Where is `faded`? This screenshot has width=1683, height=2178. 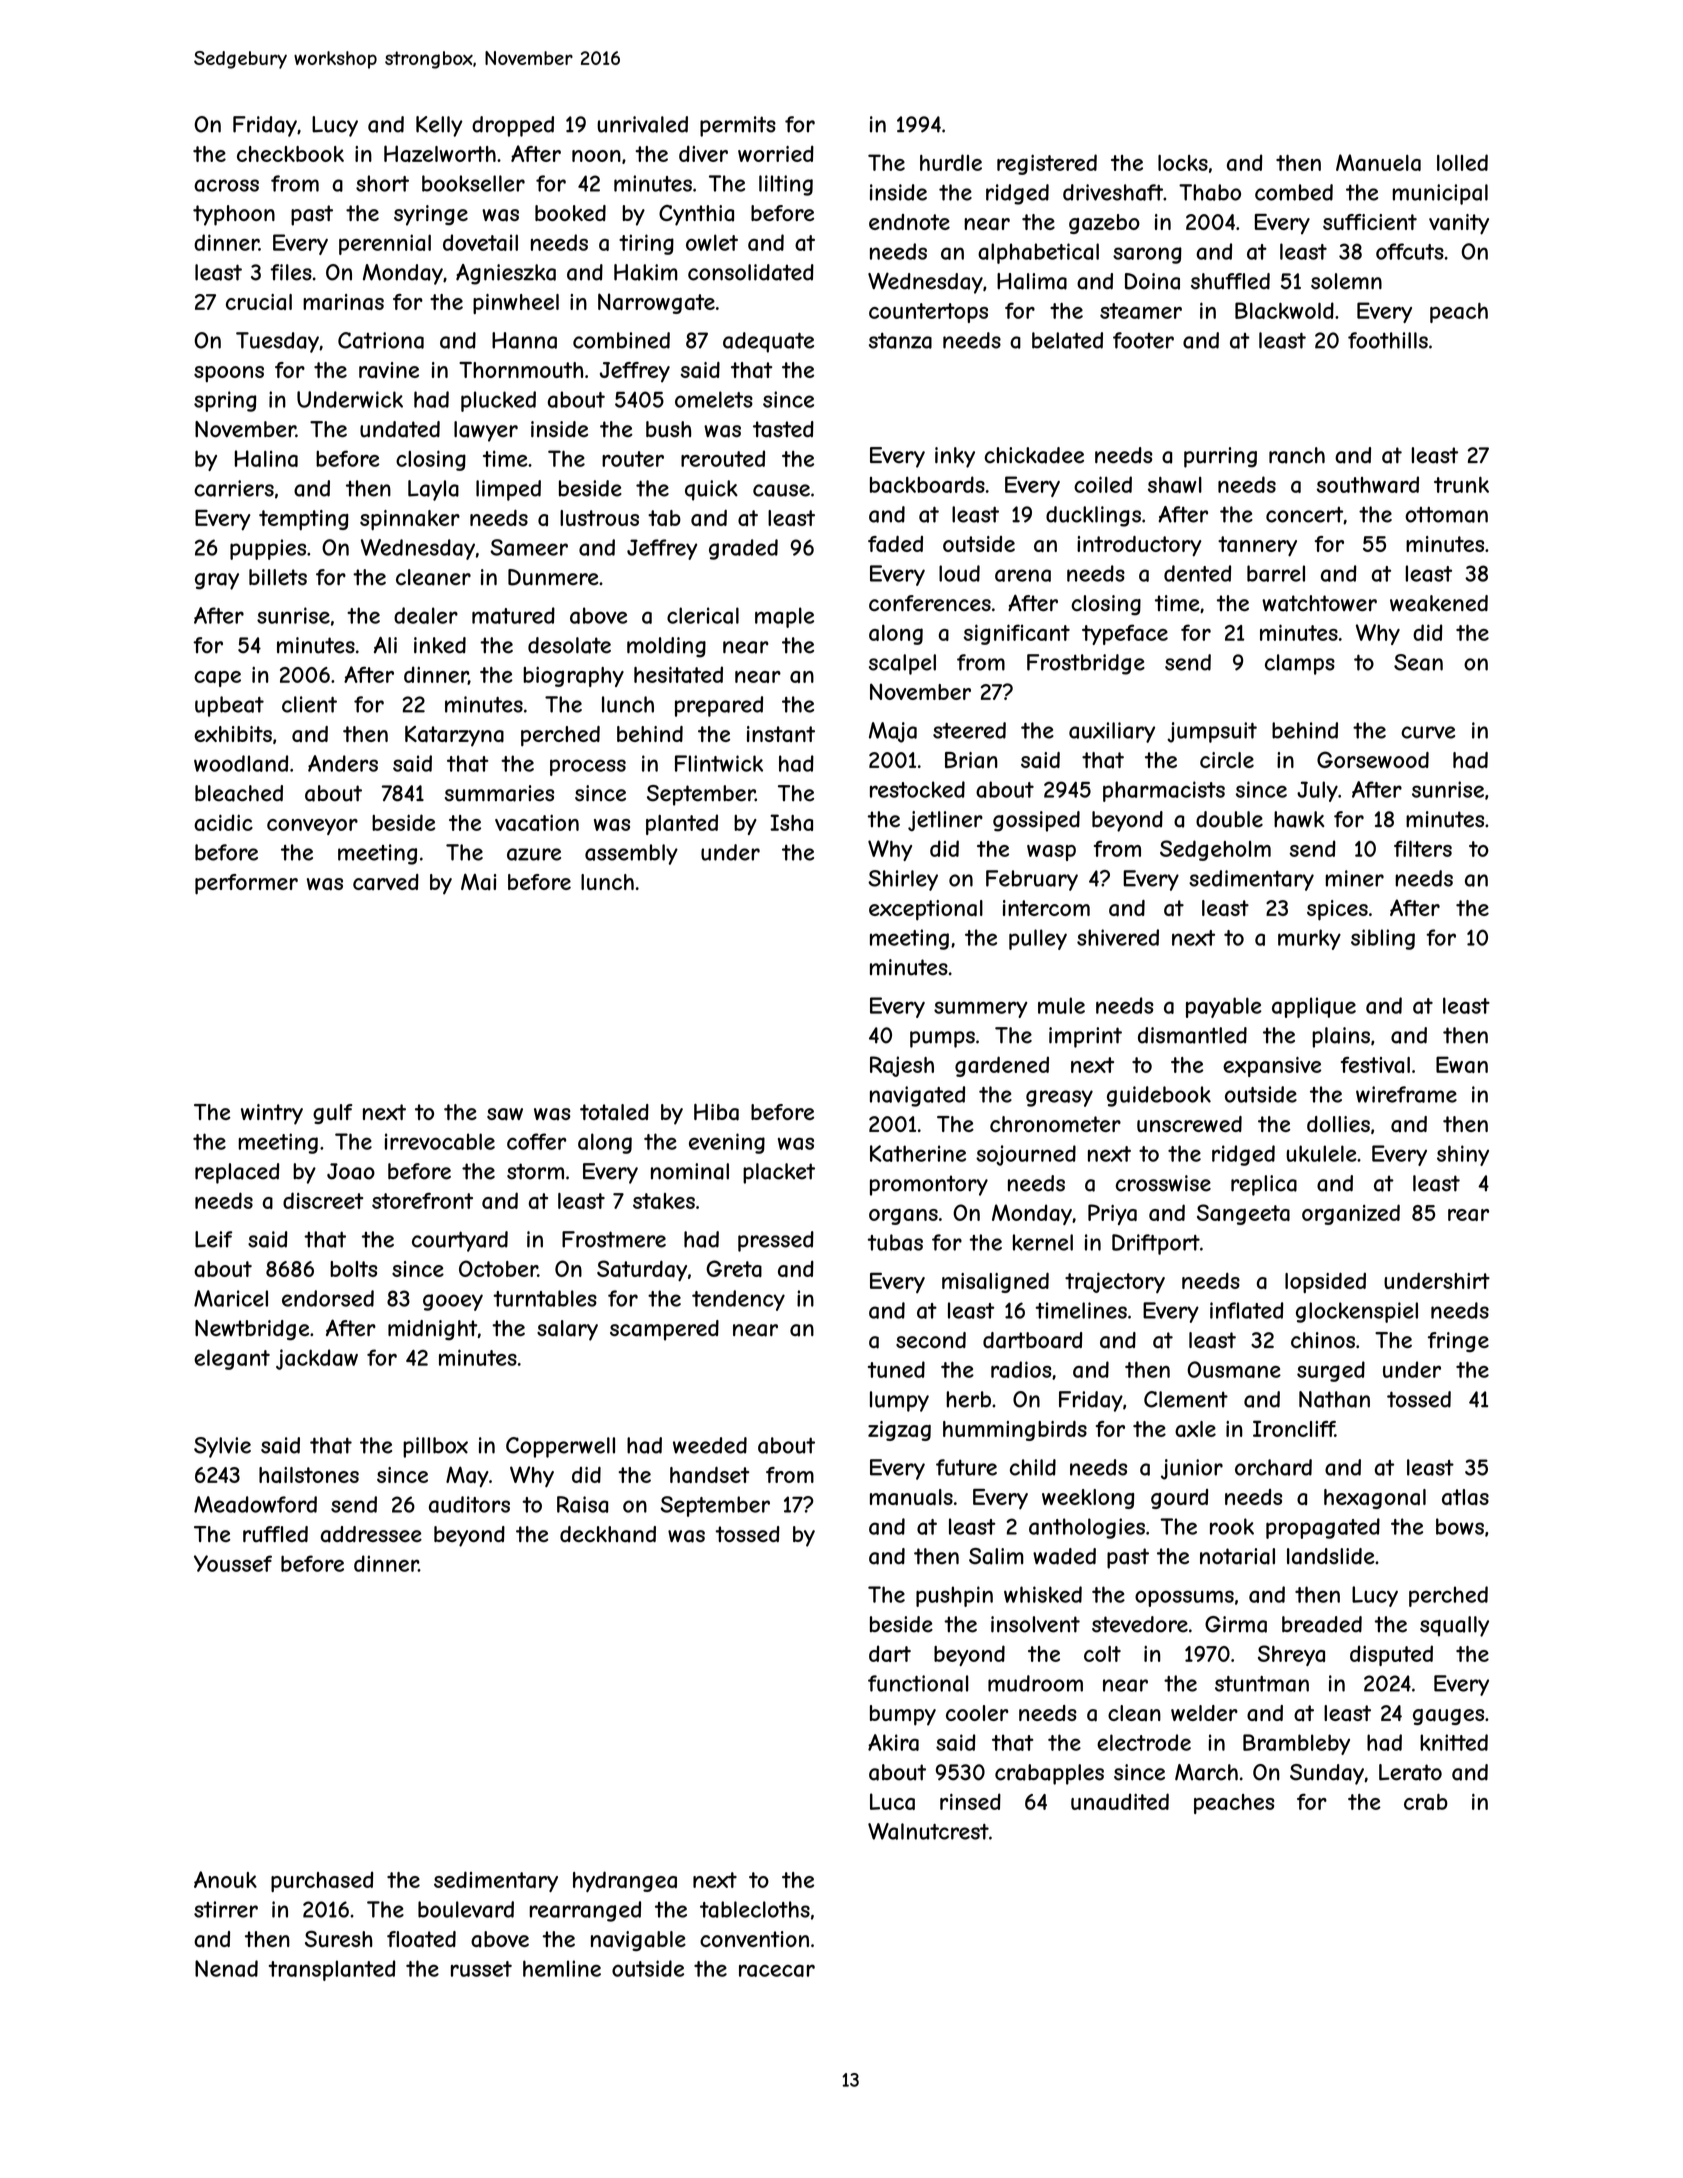
faded is located at coordinates (895, 543).
